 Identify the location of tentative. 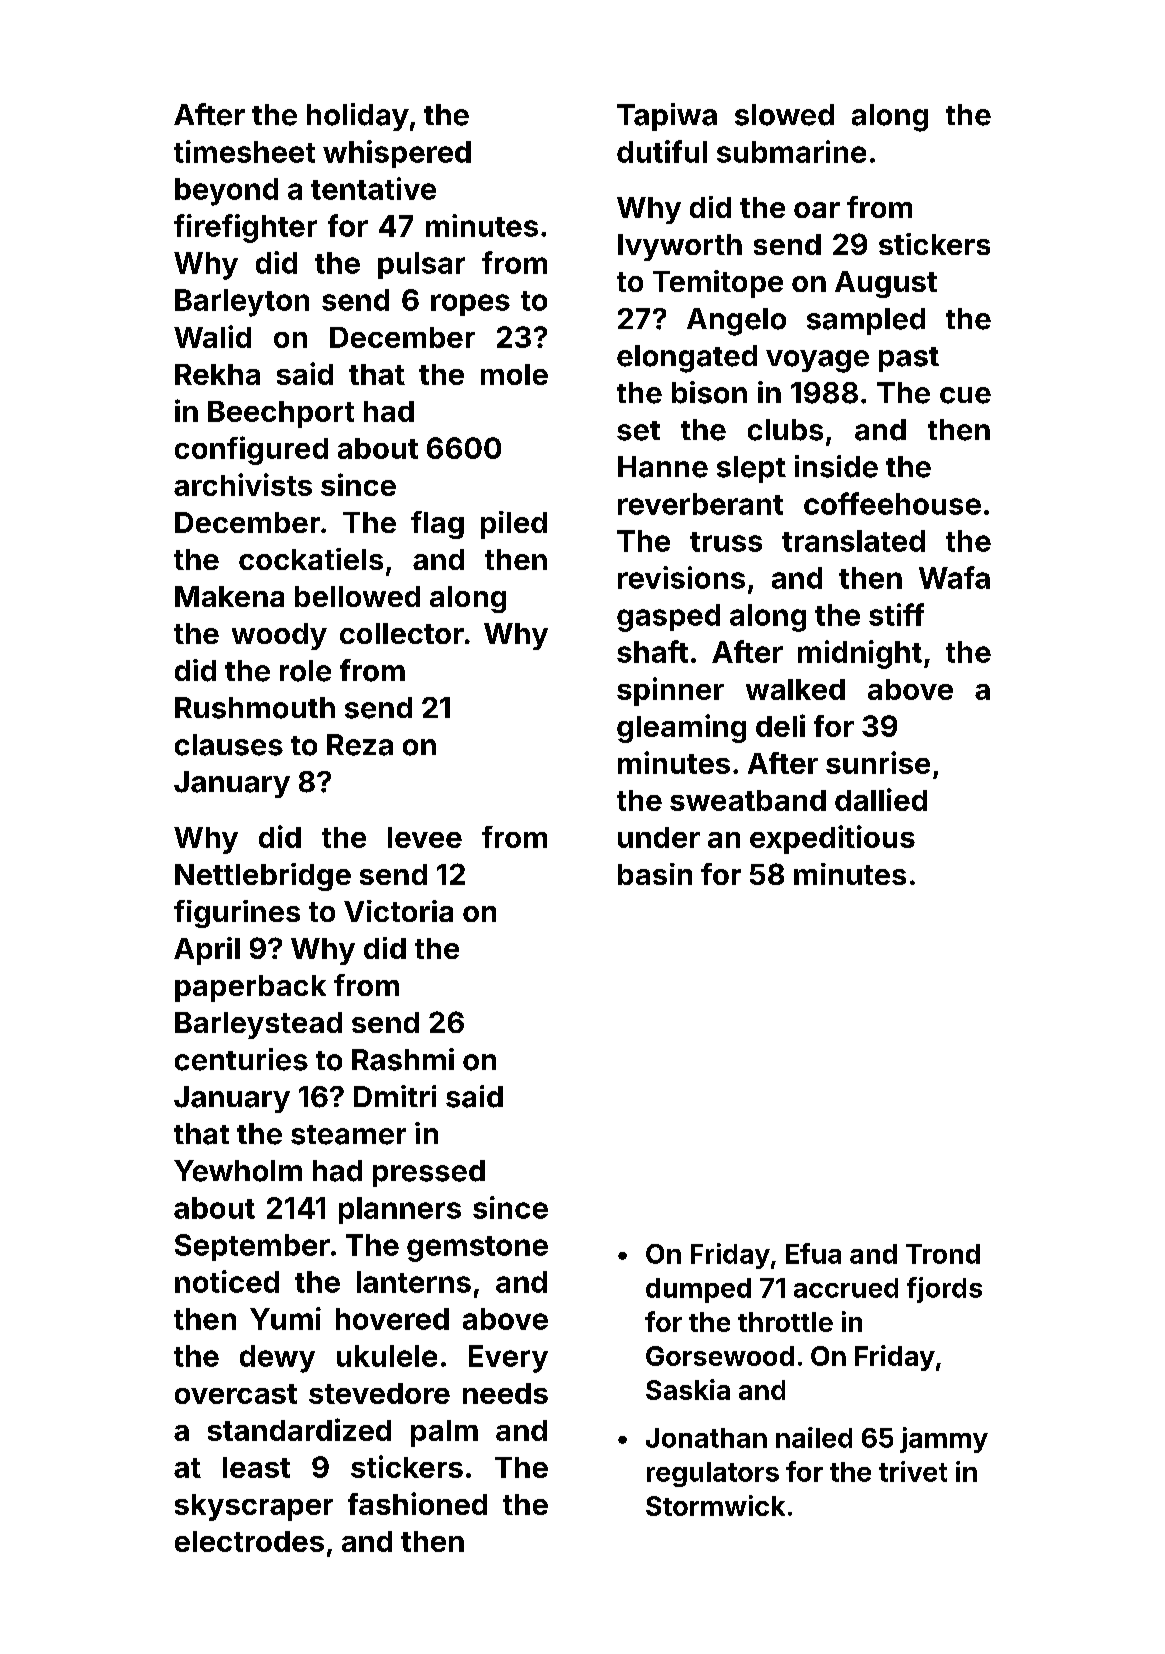
(373, 188).
